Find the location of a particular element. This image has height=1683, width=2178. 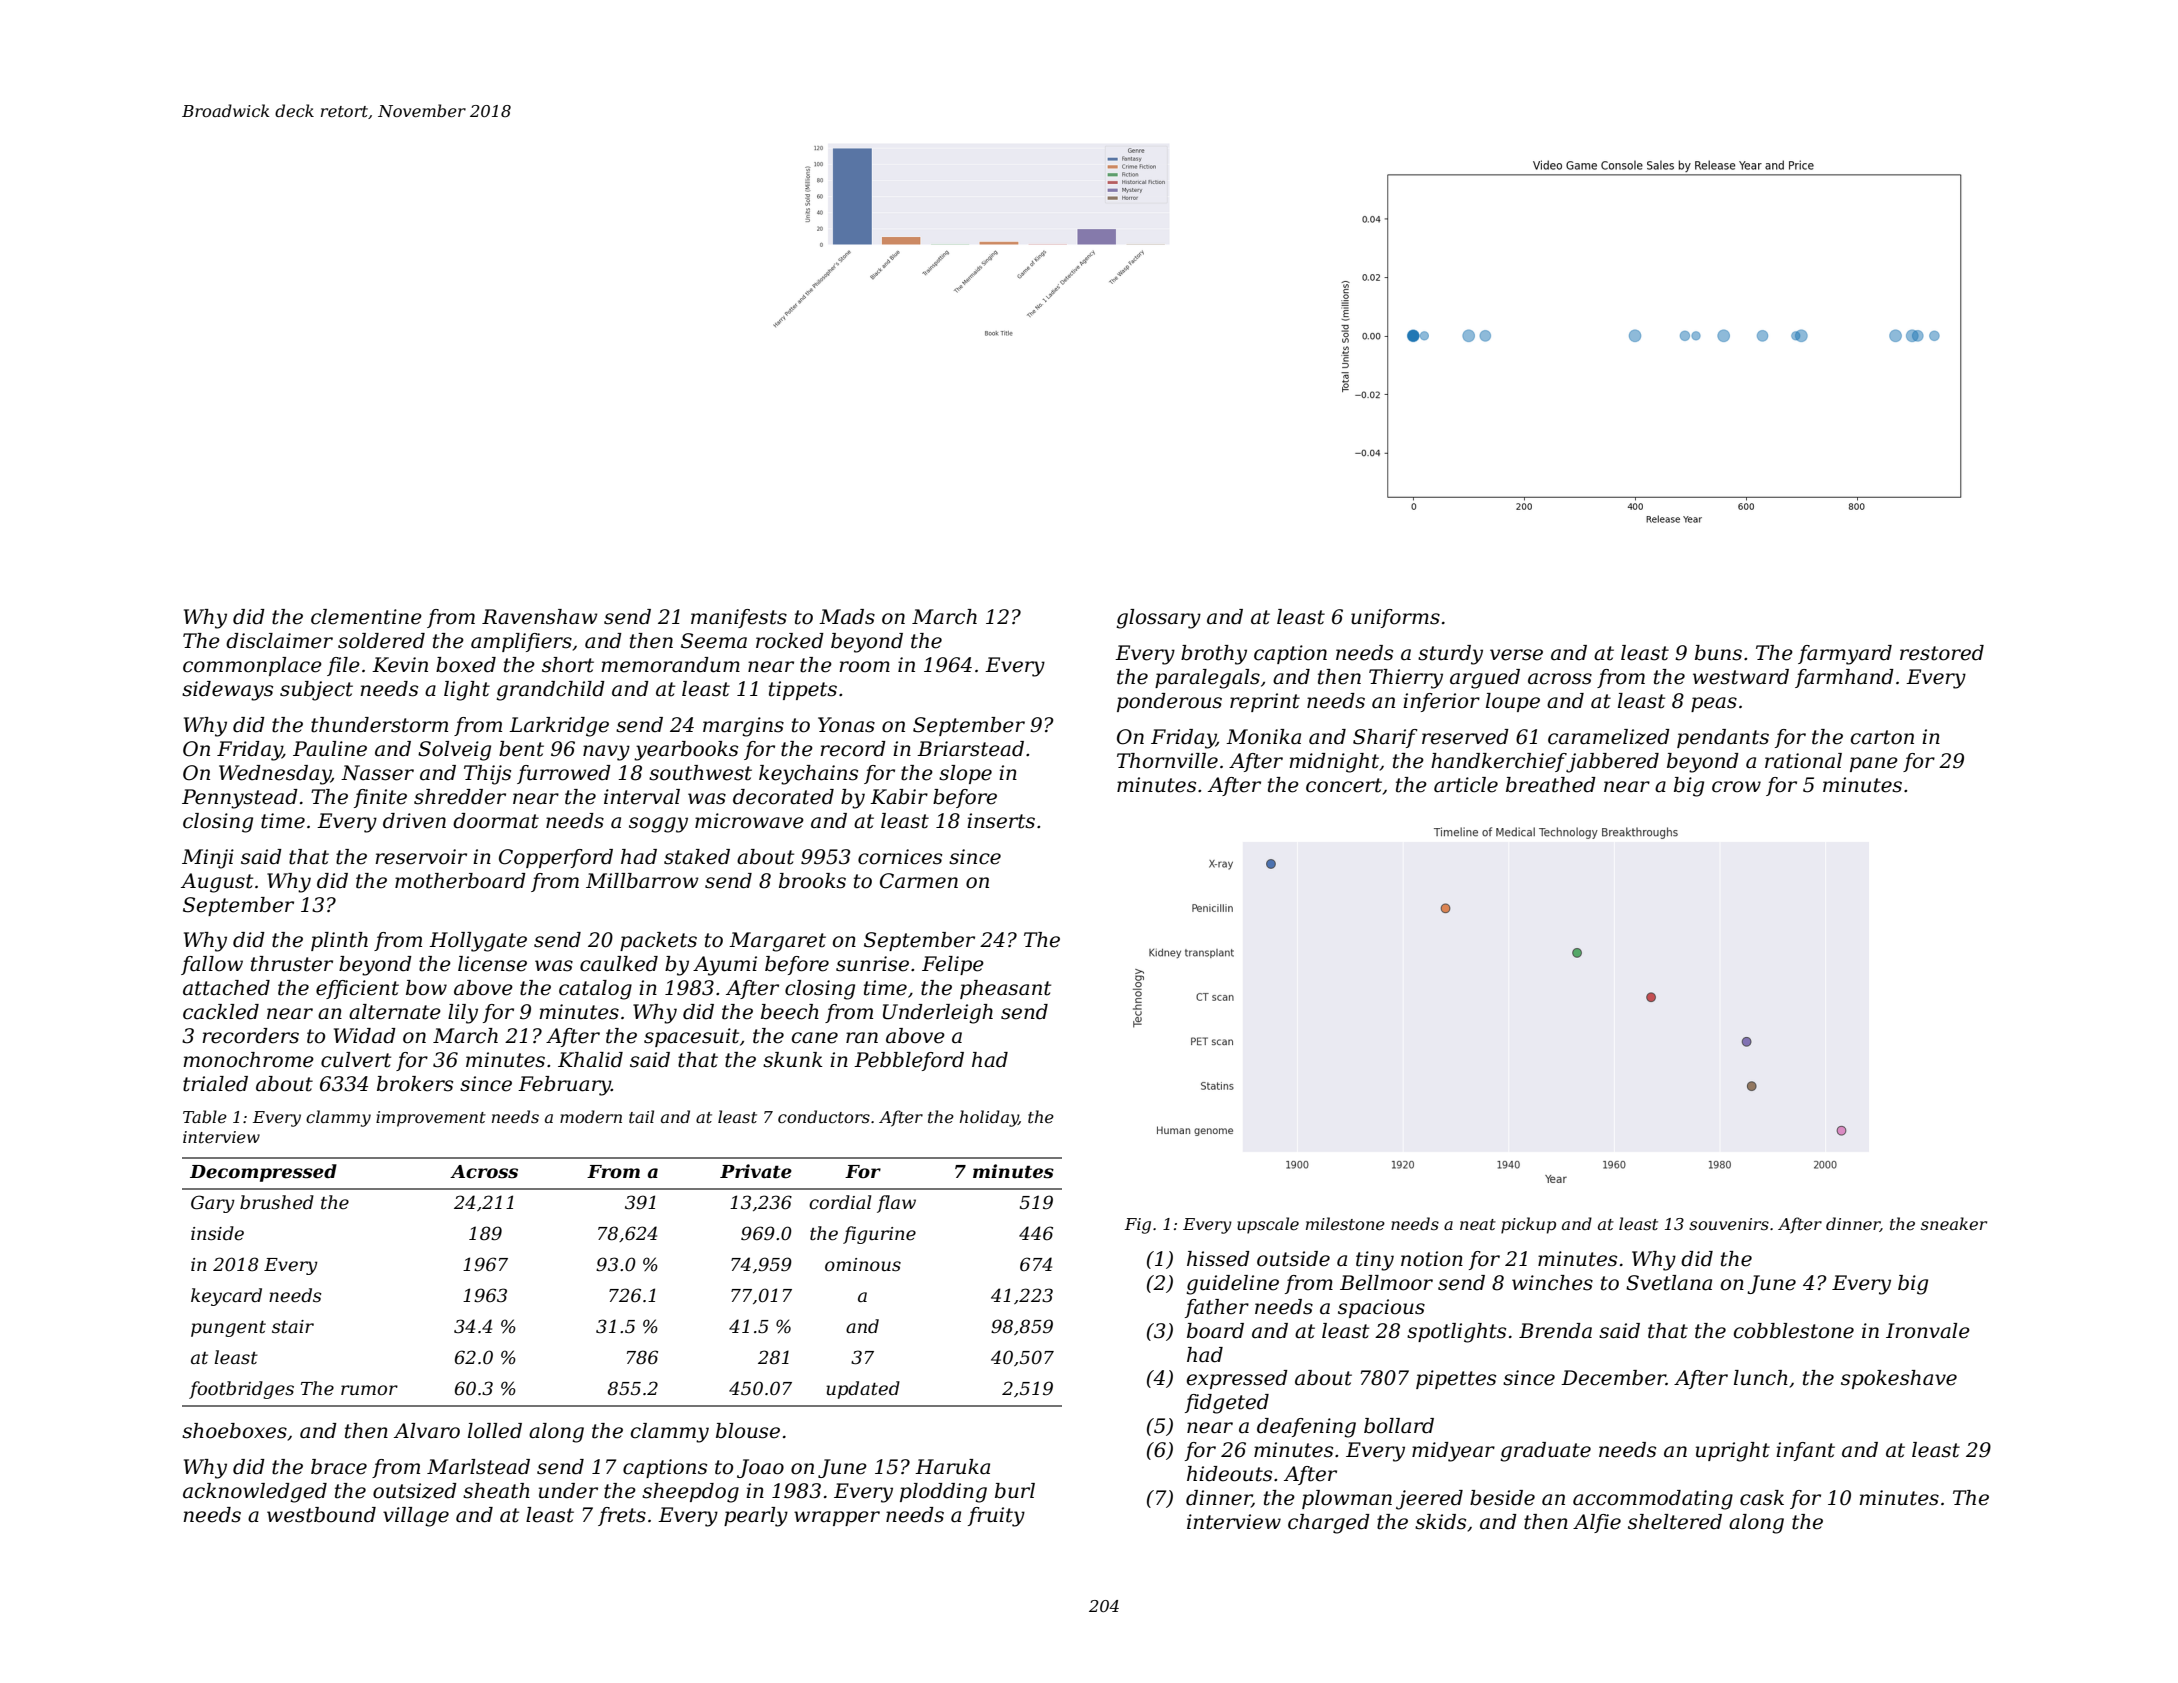

rumor is located at coordinates (369, 1390).
